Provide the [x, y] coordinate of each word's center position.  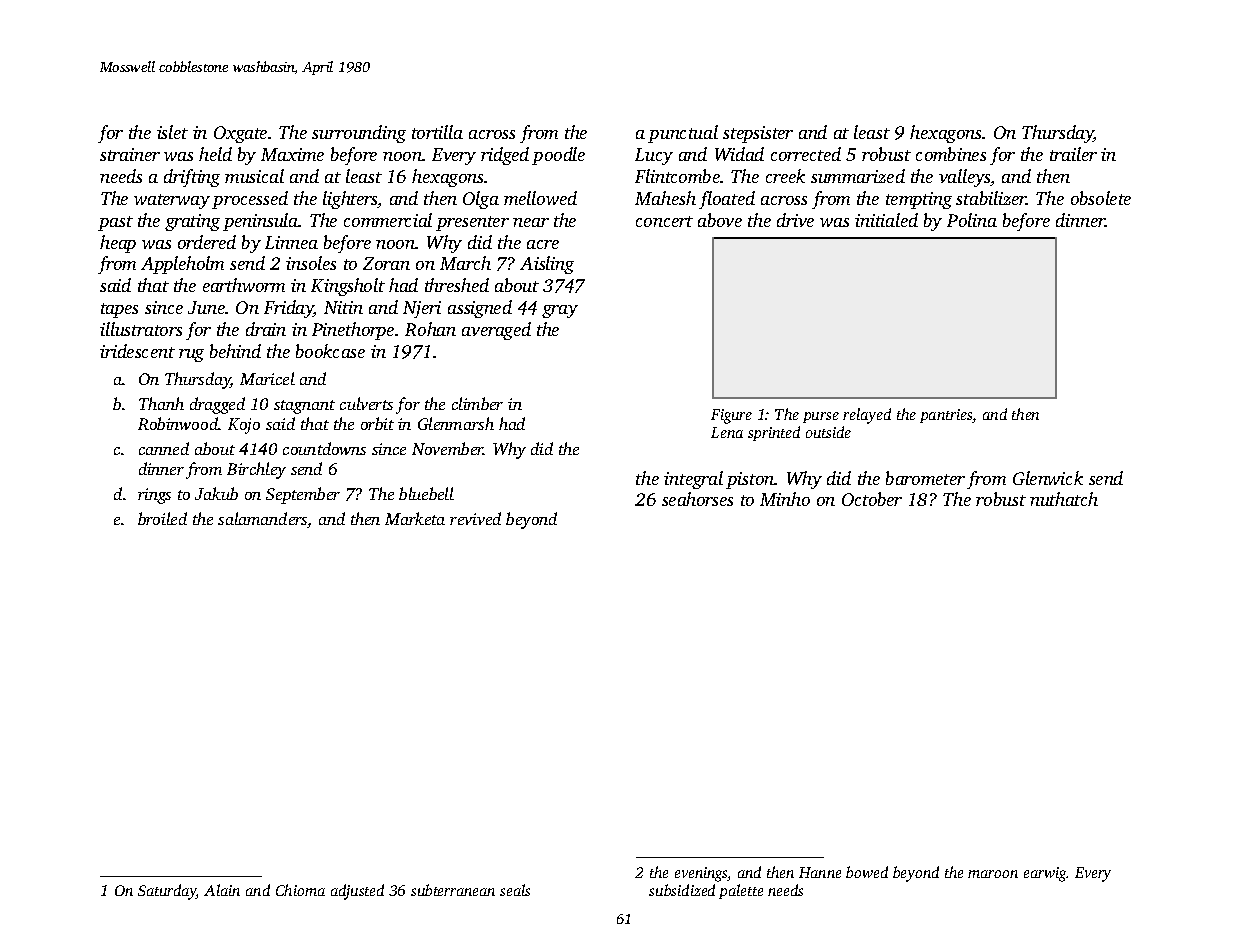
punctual [683, 134]
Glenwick [1048, 478]
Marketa [415, 518]
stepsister [758, 134]
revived [475, 518]
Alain [222, 890]
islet [172, 132]
